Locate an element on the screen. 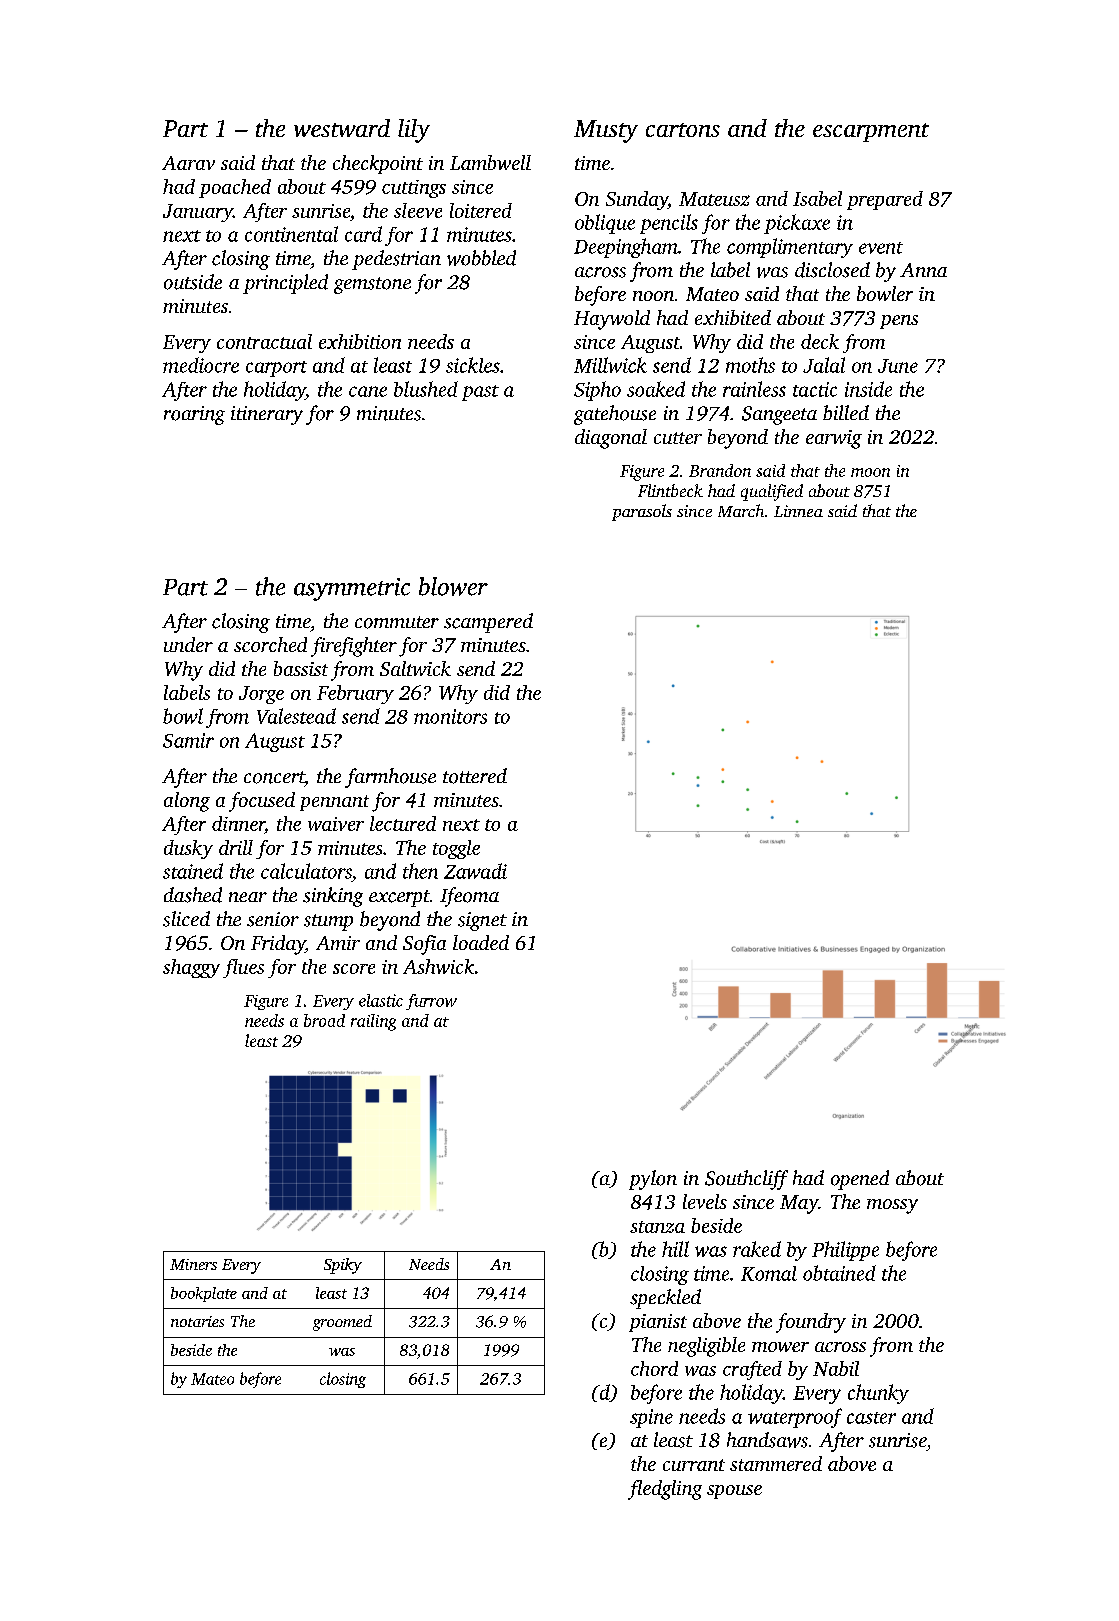 This screenshot has width=1119, height=1621. groomed is located at coordinates (342, 1323).
